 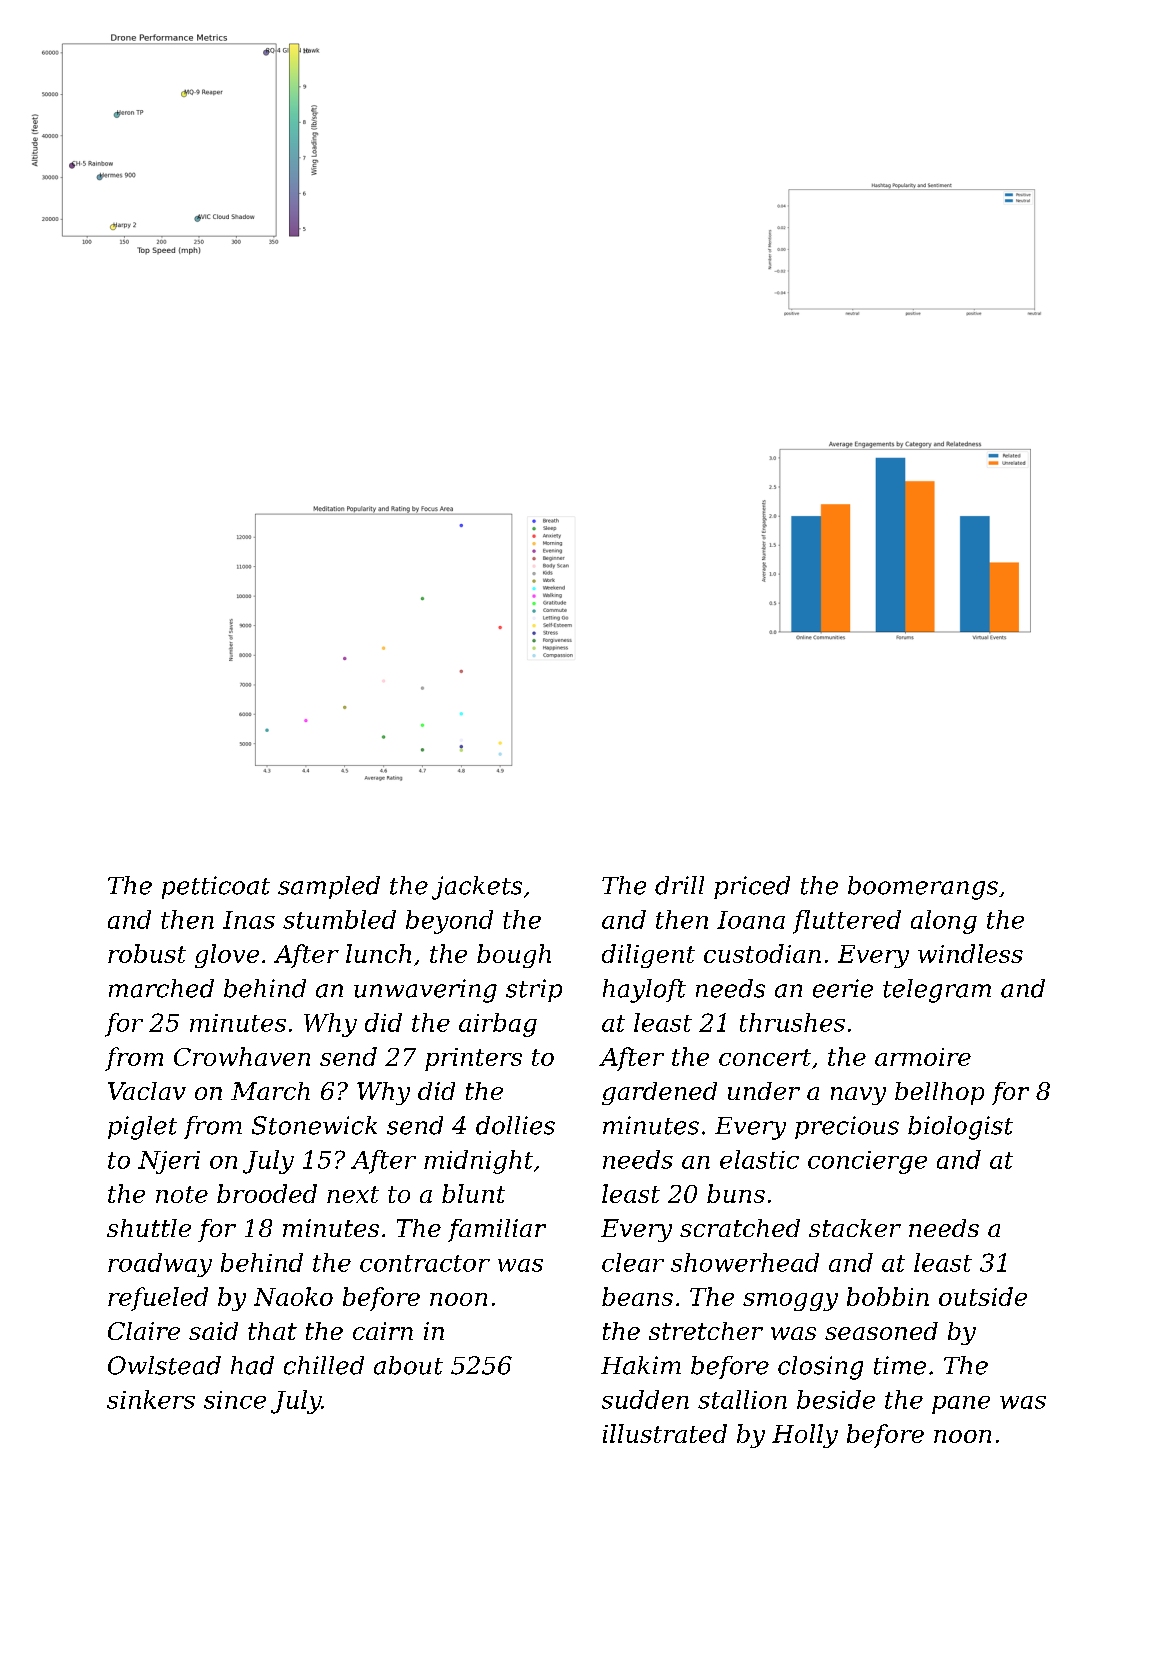 I want to click on eerie, so click(x=843, y=988).
